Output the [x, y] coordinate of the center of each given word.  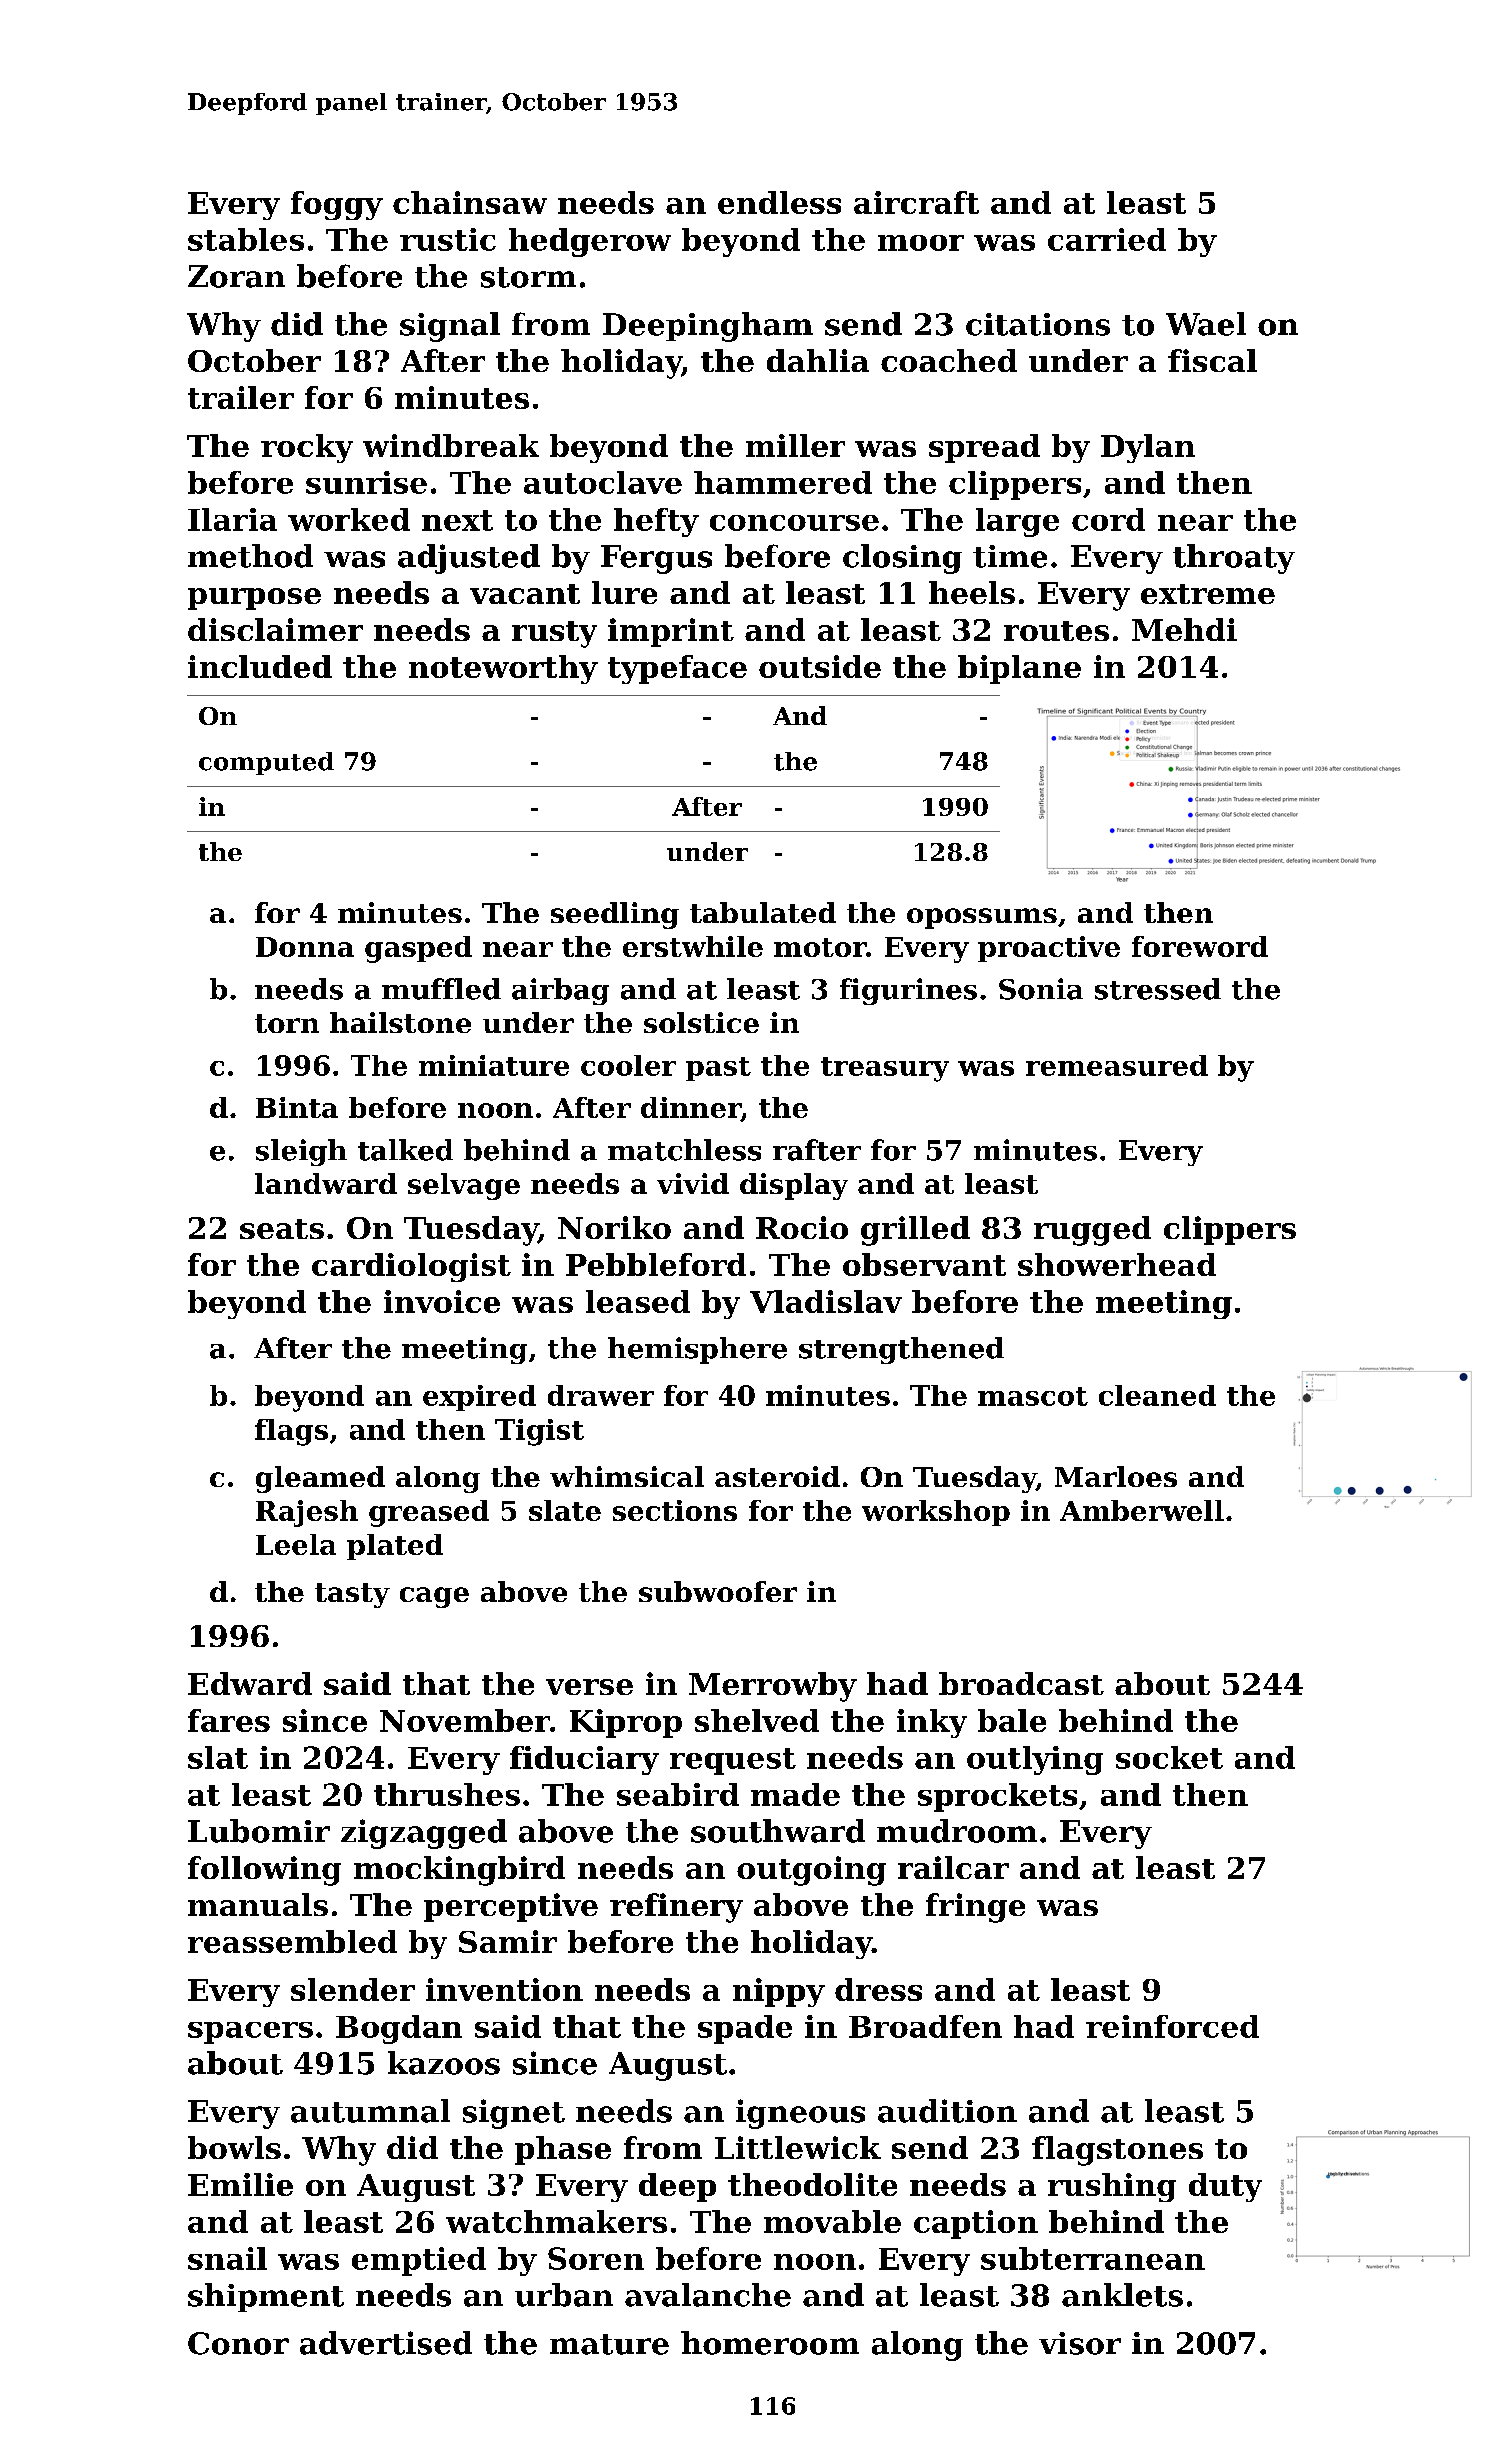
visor [1080, 2343]
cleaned [1157, 1395]
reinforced [1172, 2026]
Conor [238, 2343]
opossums [982, 918]
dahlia [818, 360]
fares [229, 1720]
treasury [885, 1069]
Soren [596, 2258]
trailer [241, 397]
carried [1107, 239]
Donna [305, 947]
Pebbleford [656, 1264]
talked [405, 1150]
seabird [678, 1794]
